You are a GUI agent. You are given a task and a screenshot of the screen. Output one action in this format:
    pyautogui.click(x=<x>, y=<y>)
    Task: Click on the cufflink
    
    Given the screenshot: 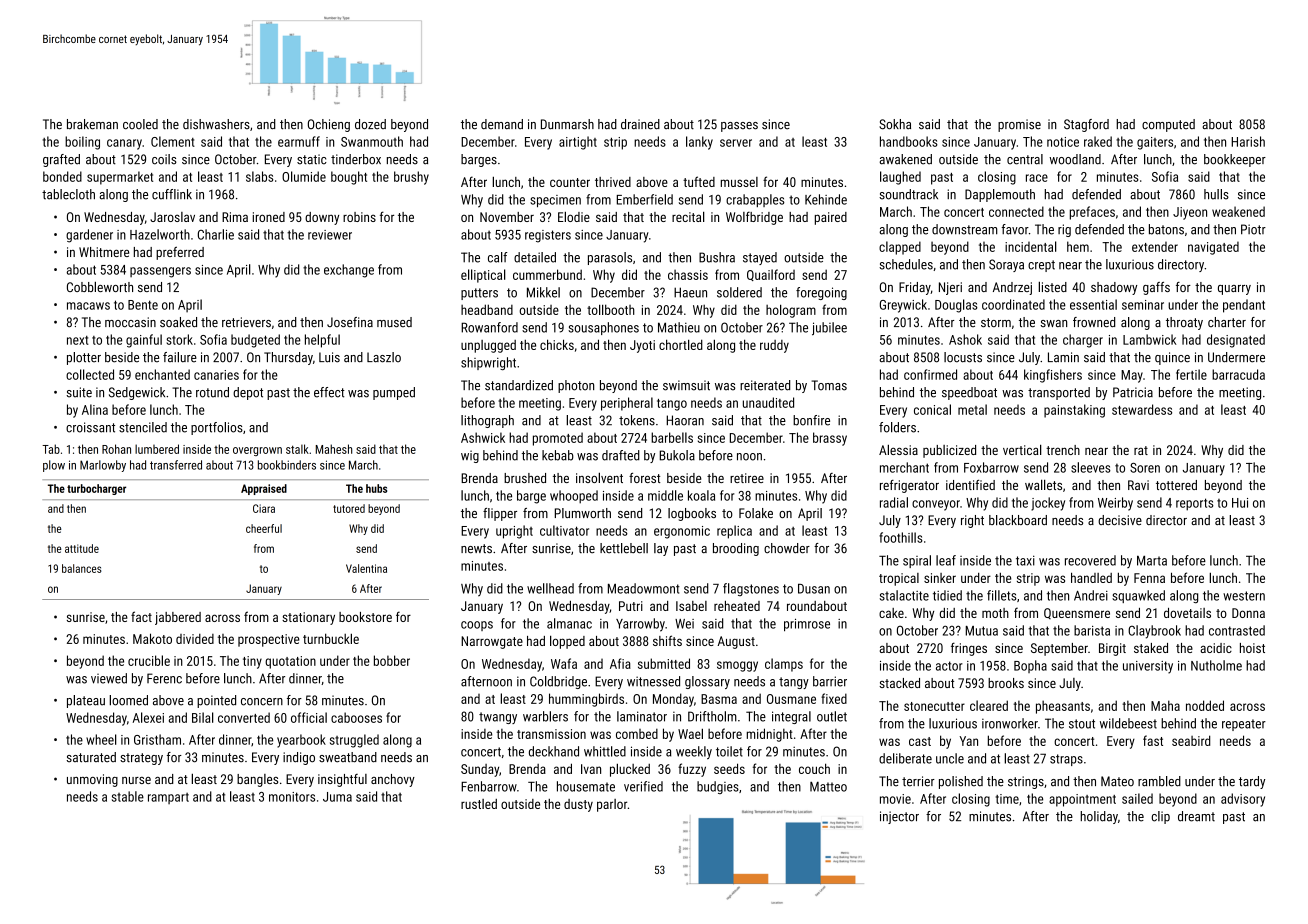 What is the action you would take?
    pyautogui.click(x=172, y=194)
